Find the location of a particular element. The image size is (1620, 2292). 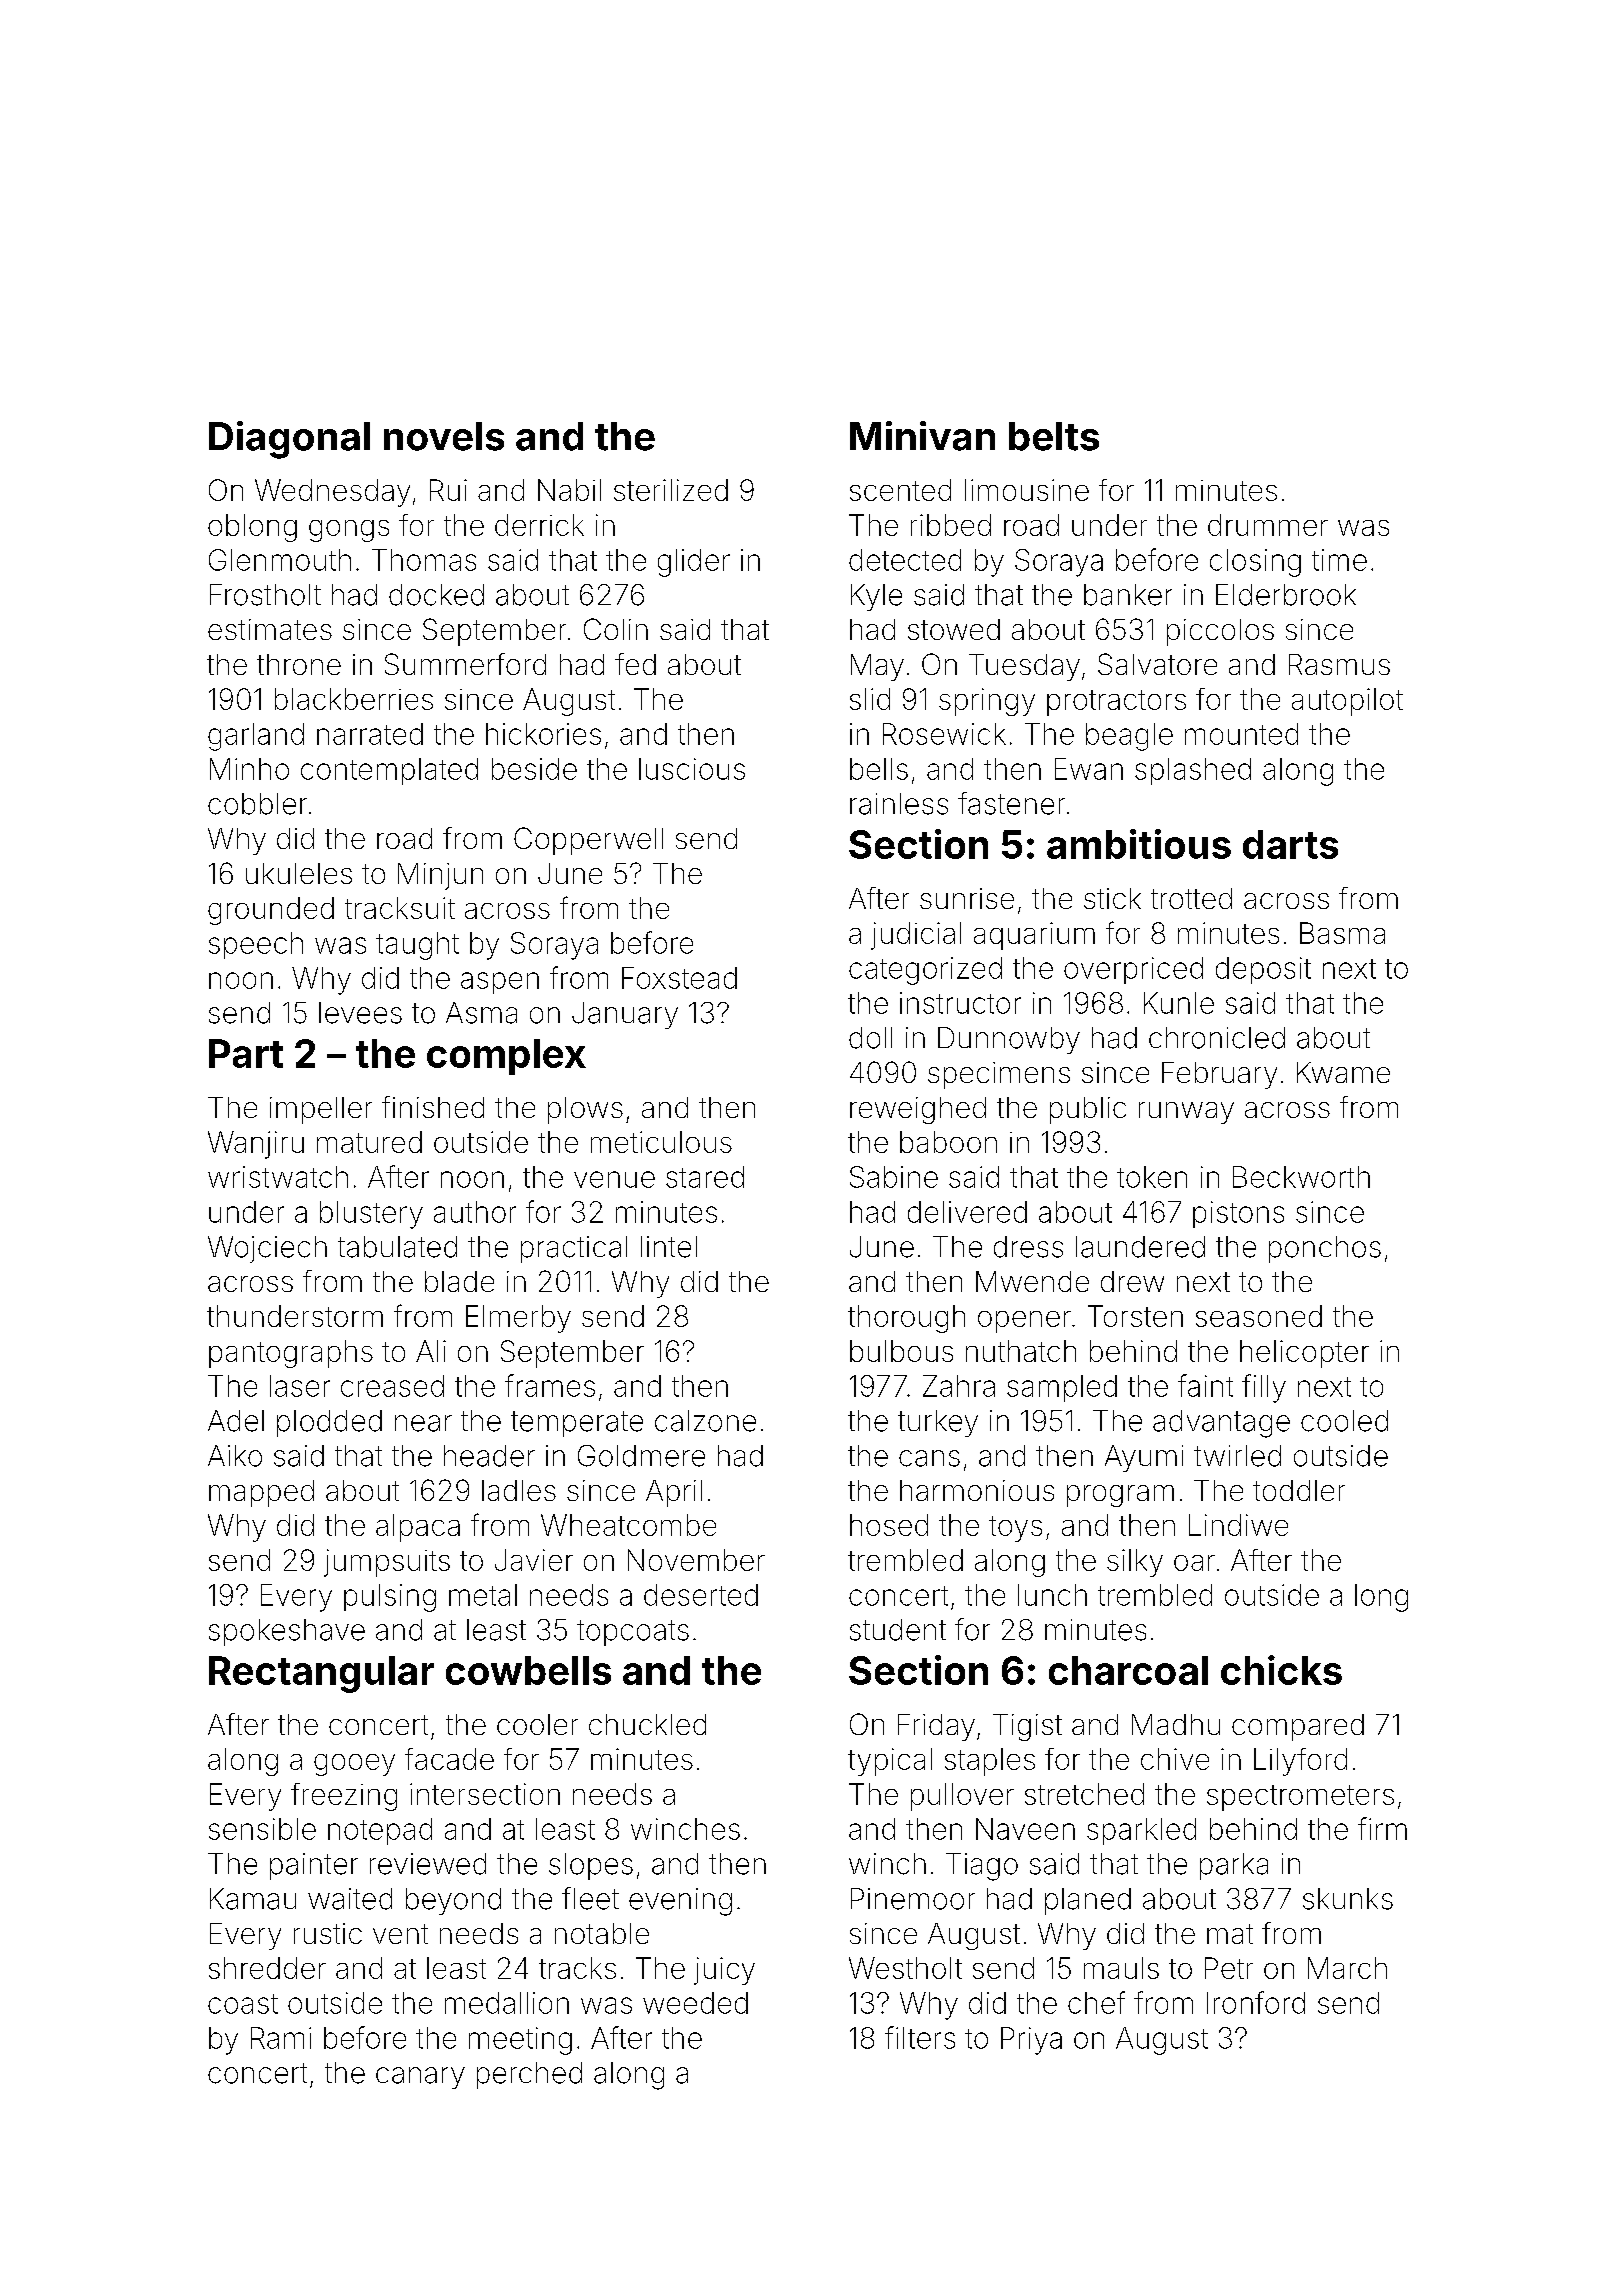

deserted is located at coordinates (701, 1595).
